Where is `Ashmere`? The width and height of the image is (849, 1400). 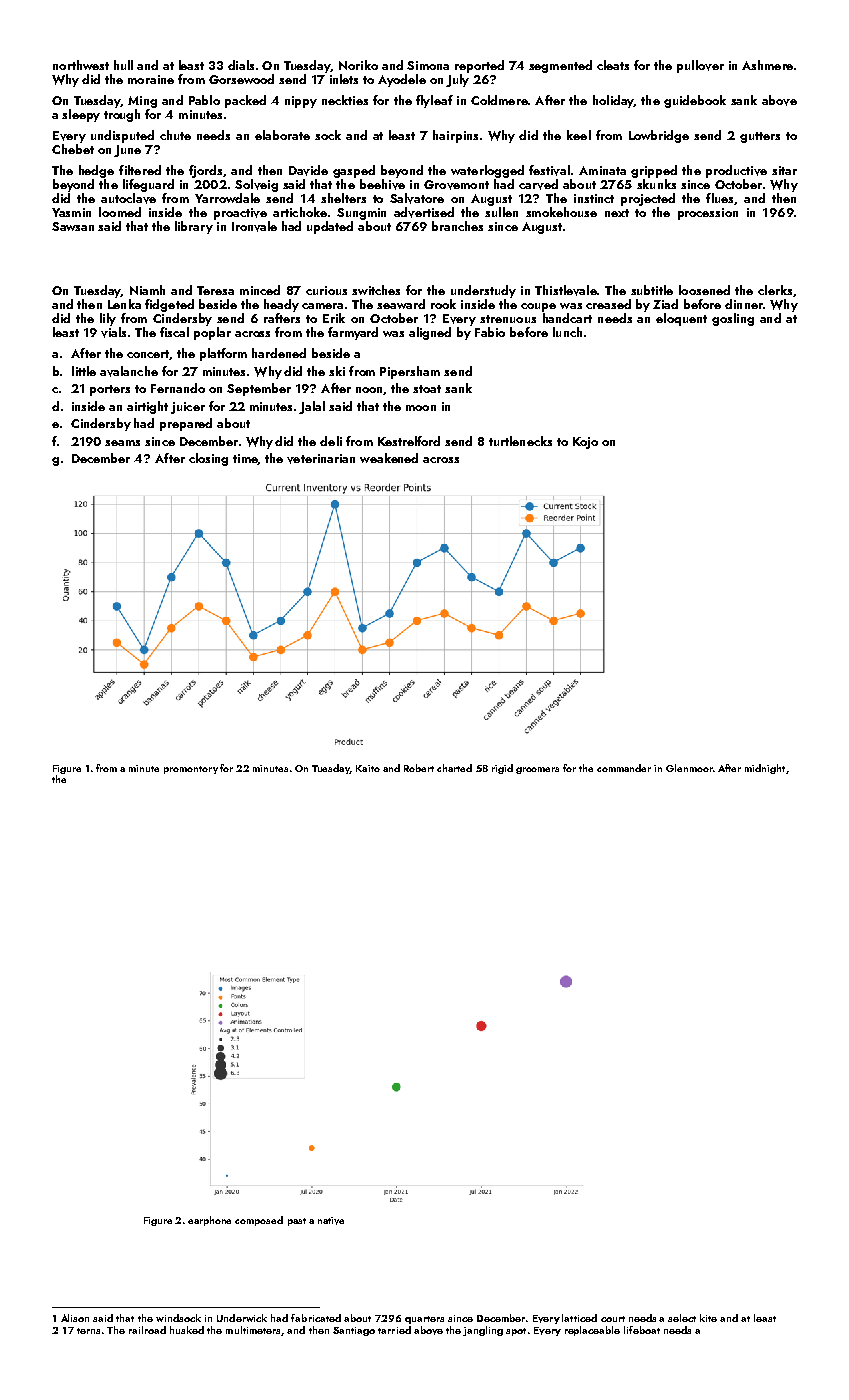
Ashmere is located at coordinates (767, 65).
